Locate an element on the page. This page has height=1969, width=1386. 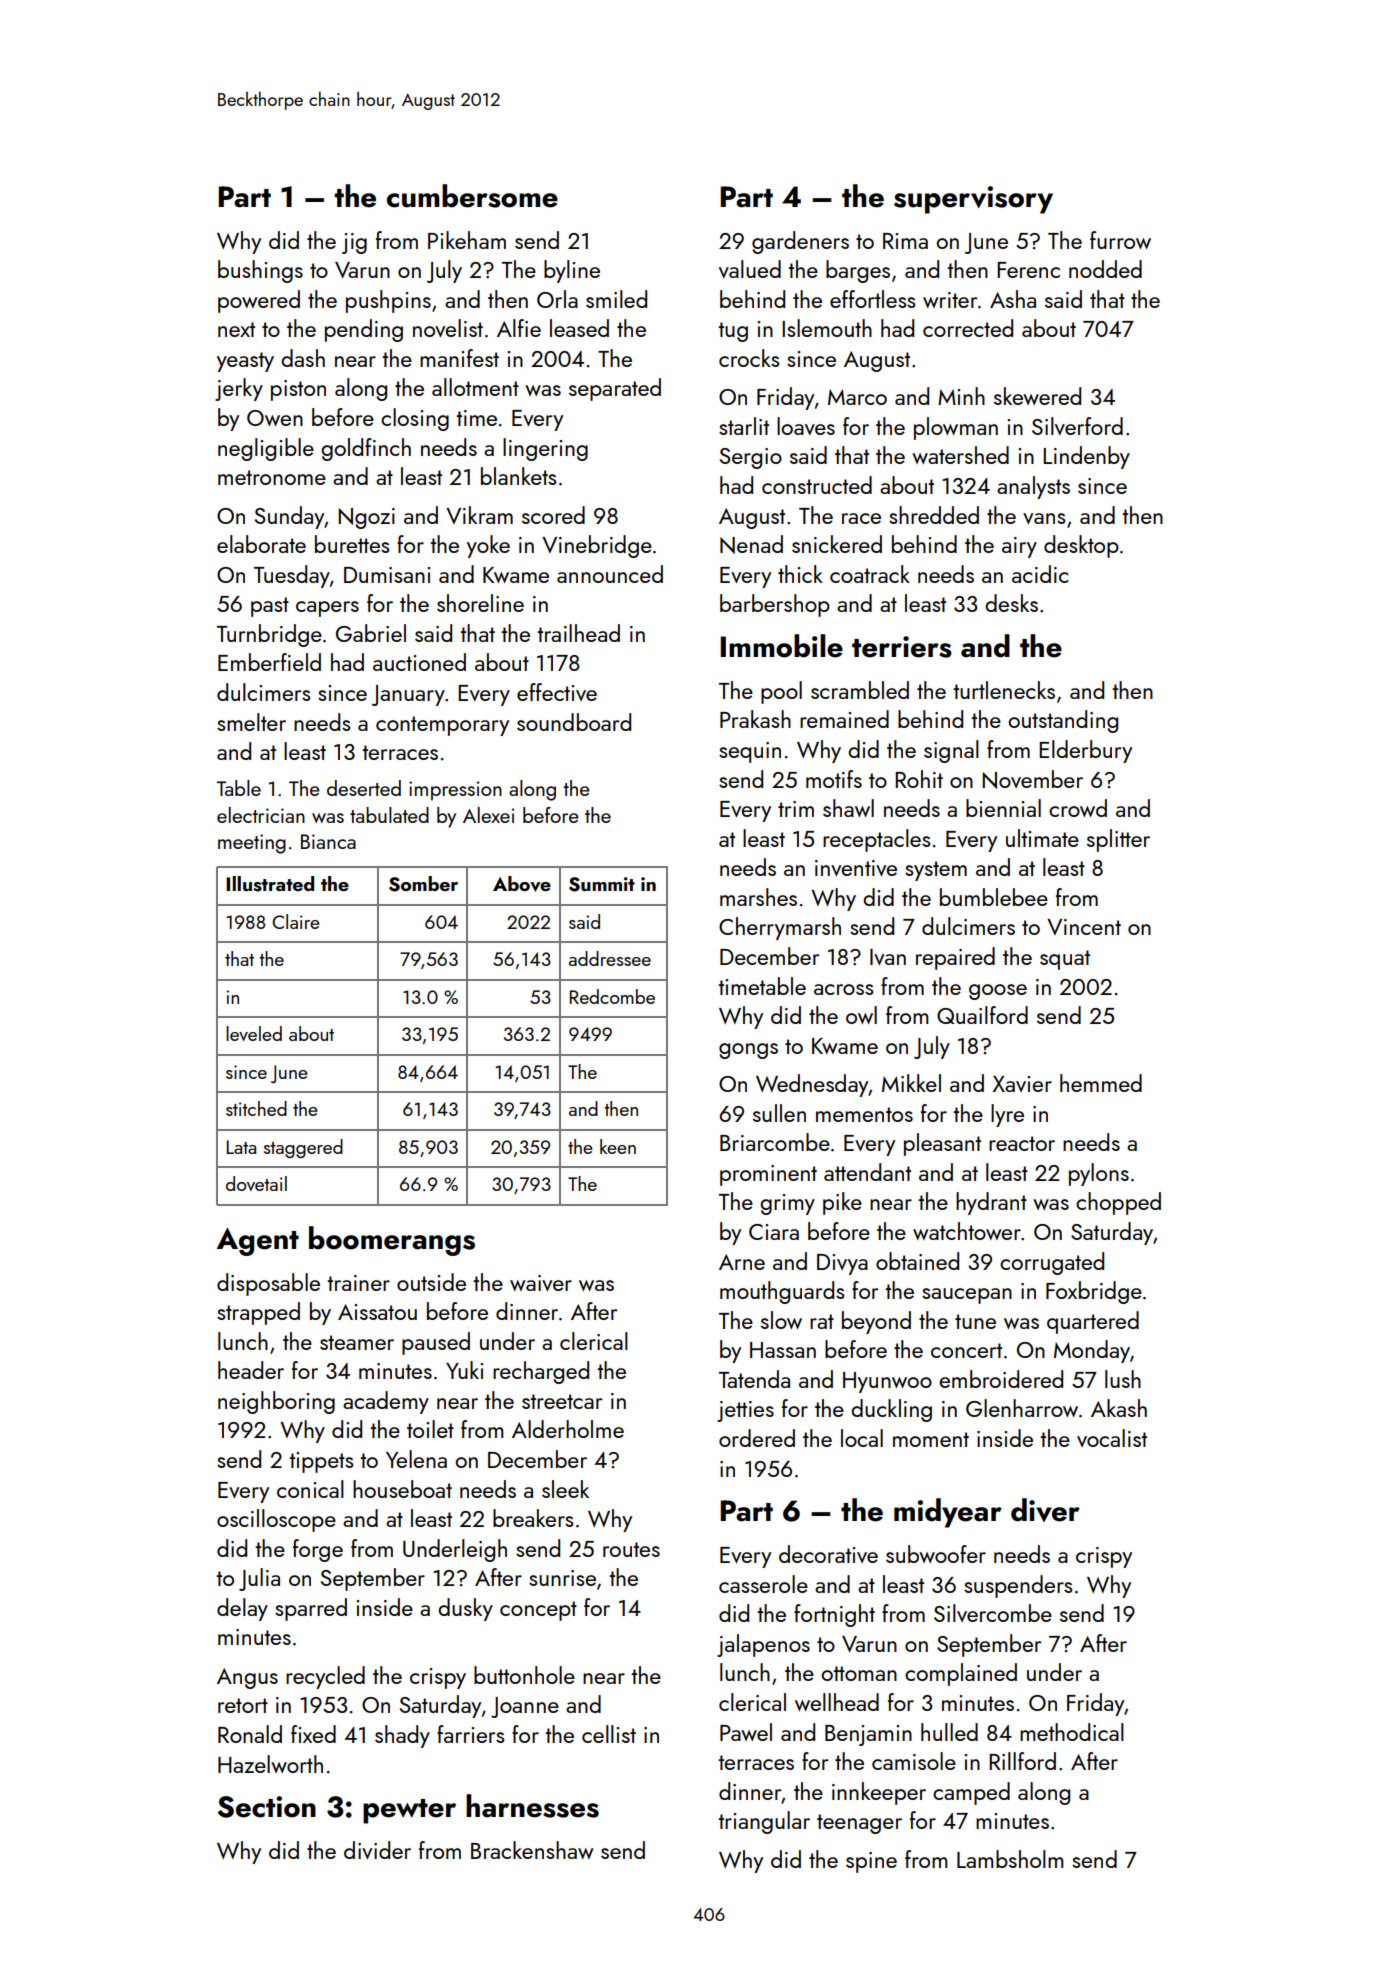
Vincent is located at coordinates (1084, 927).
